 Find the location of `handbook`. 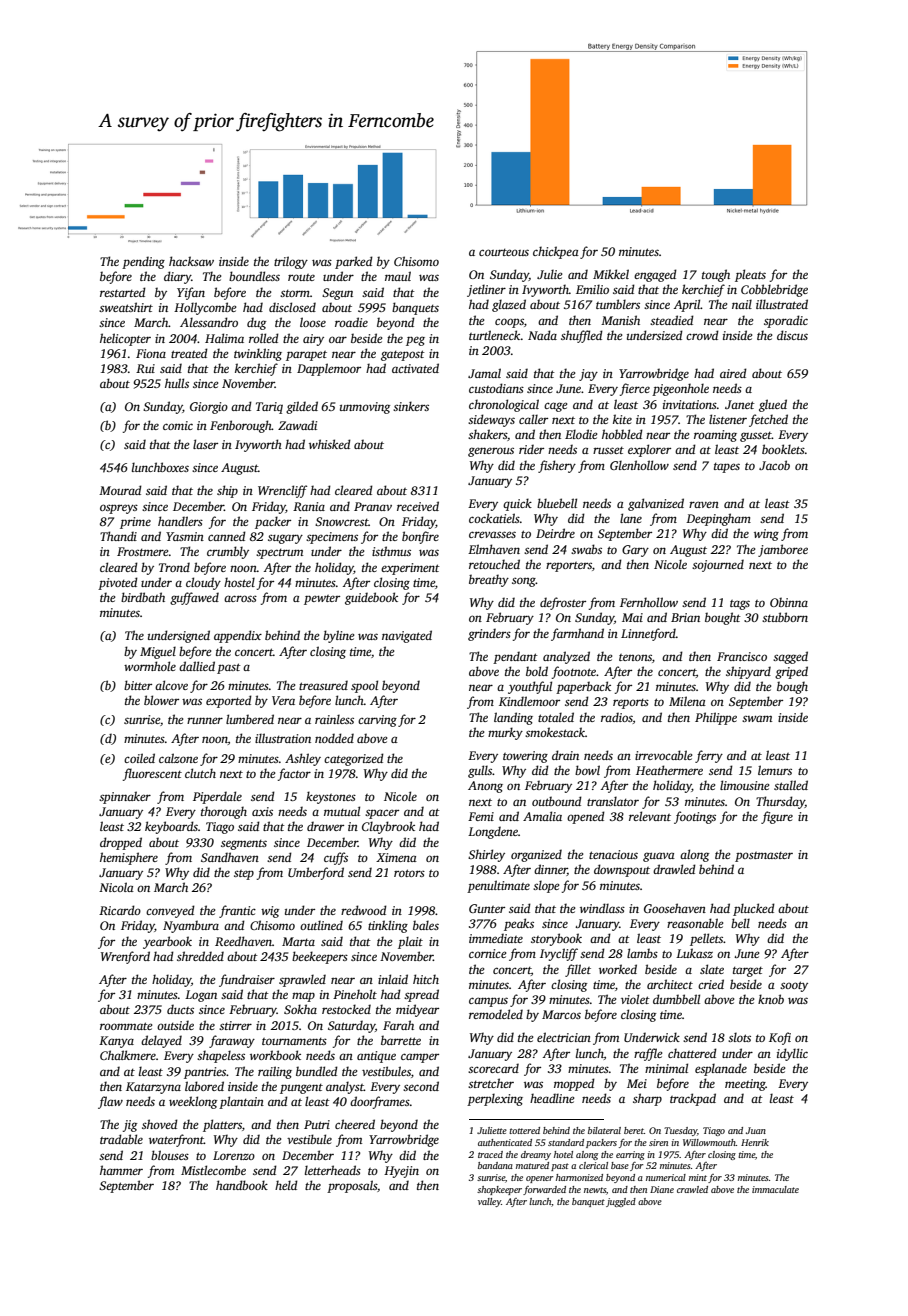

handbook is located at coordinates (242, 1185).
